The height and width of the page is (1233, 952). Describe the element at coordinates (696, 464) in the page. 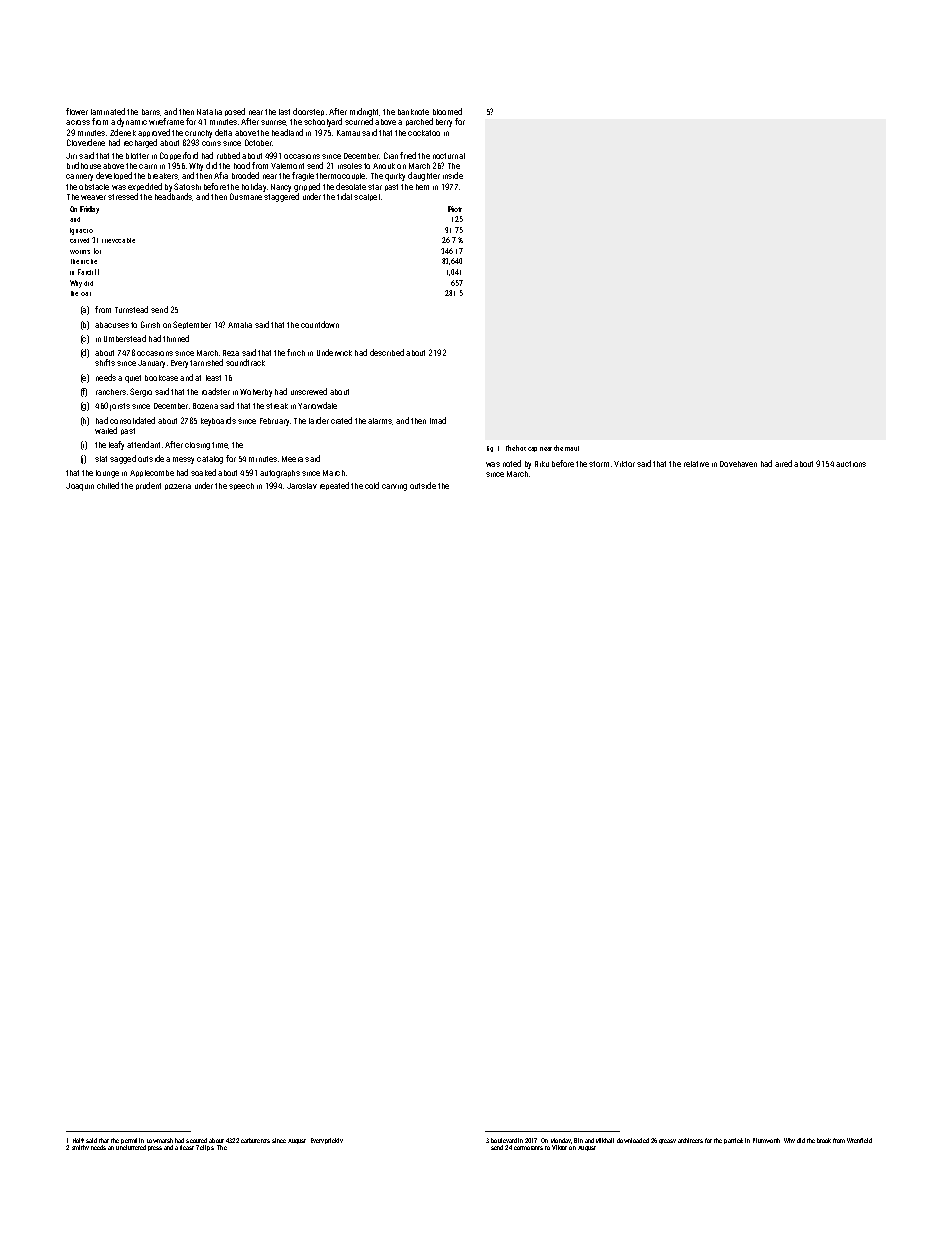

I see `relative` at that location.
